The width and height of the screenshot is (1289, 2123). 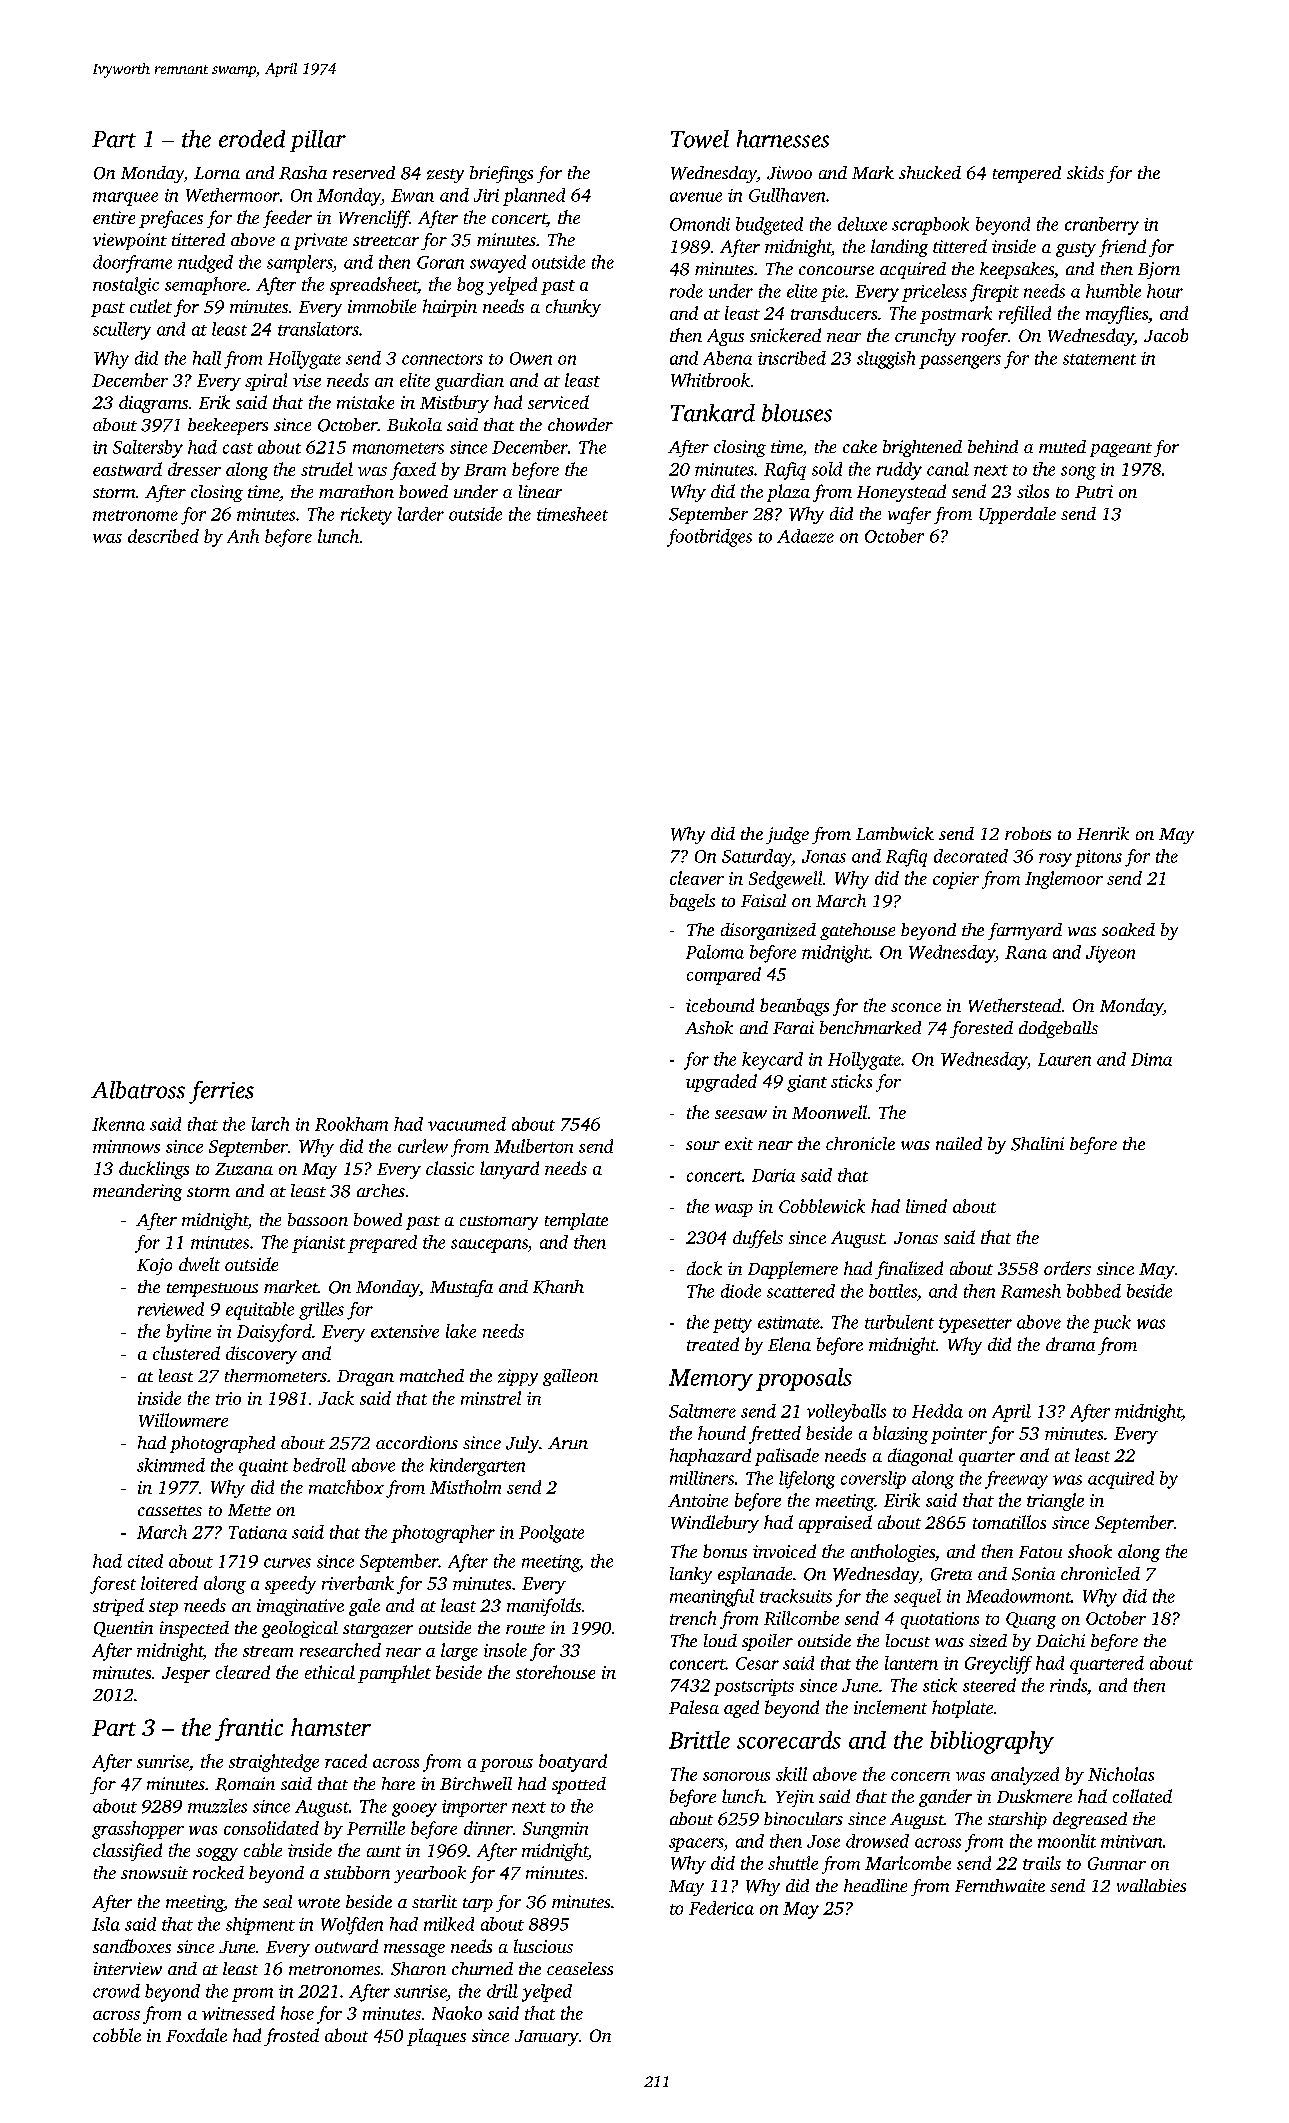 What do you see at coordinates (303, 173) in the screenshot?
I see `Rasha` at bounding box center [303, 173].
